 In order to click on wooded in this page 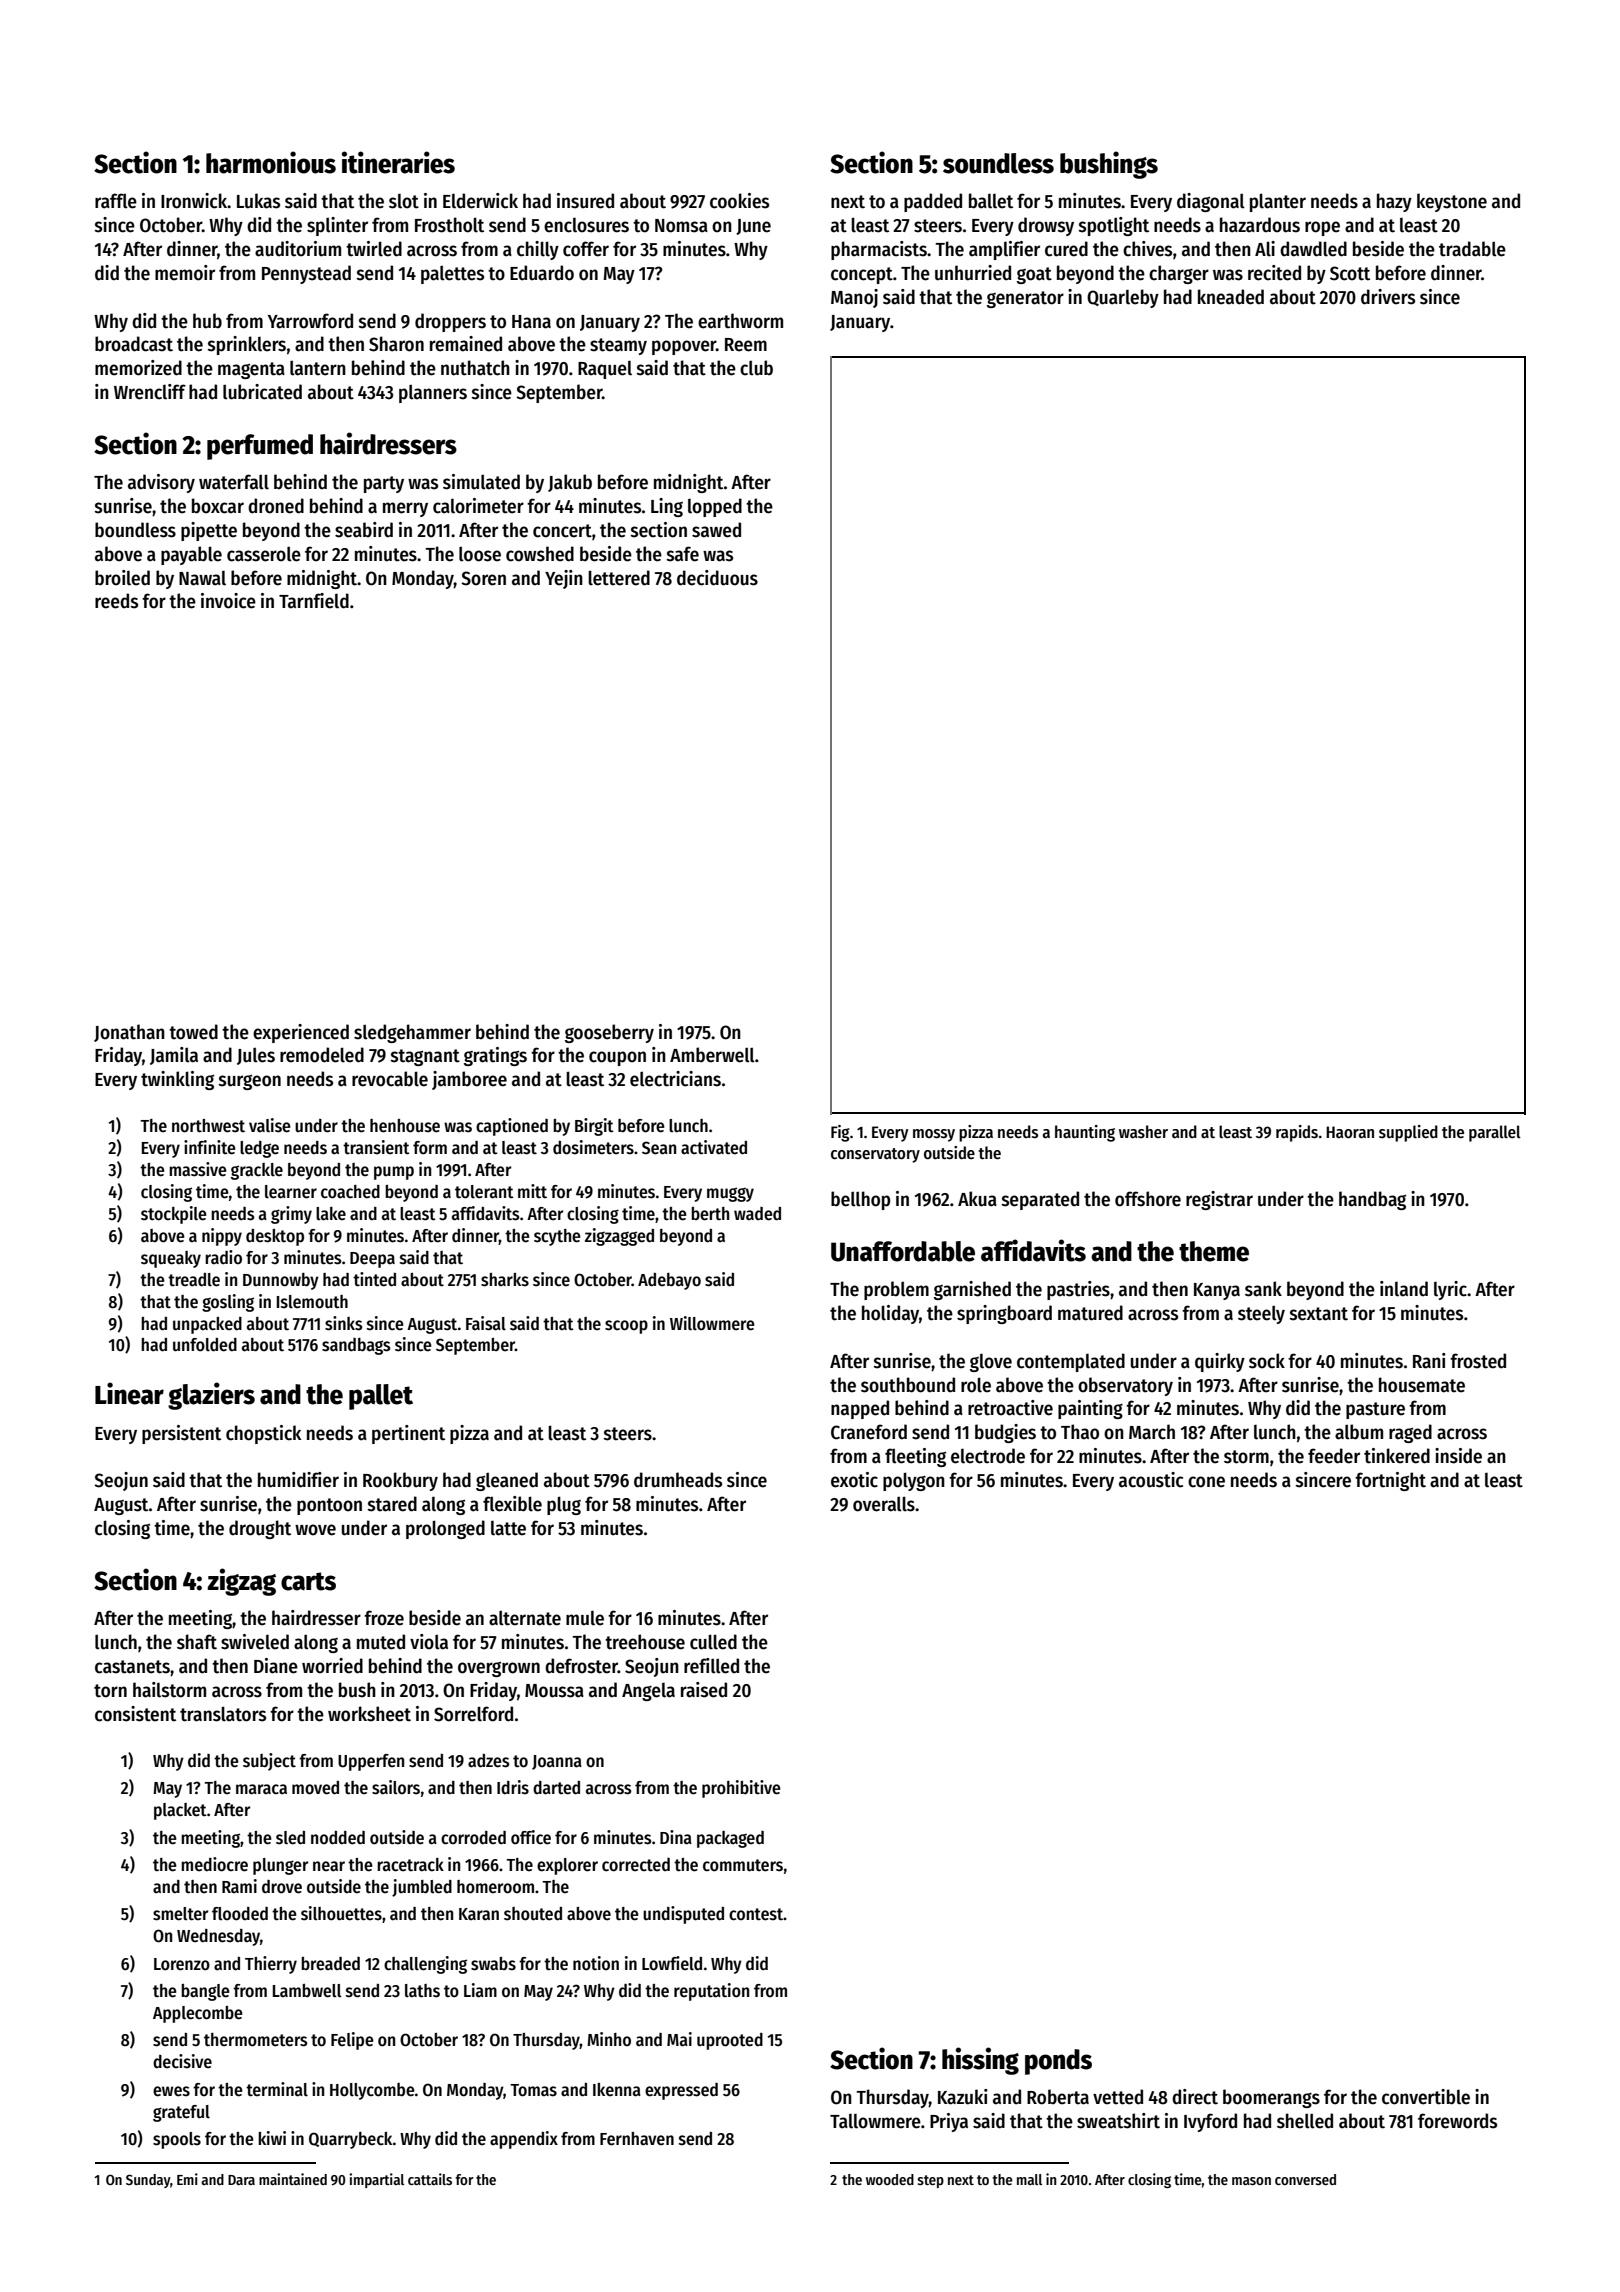, I will do `click(890, 2179)`.
